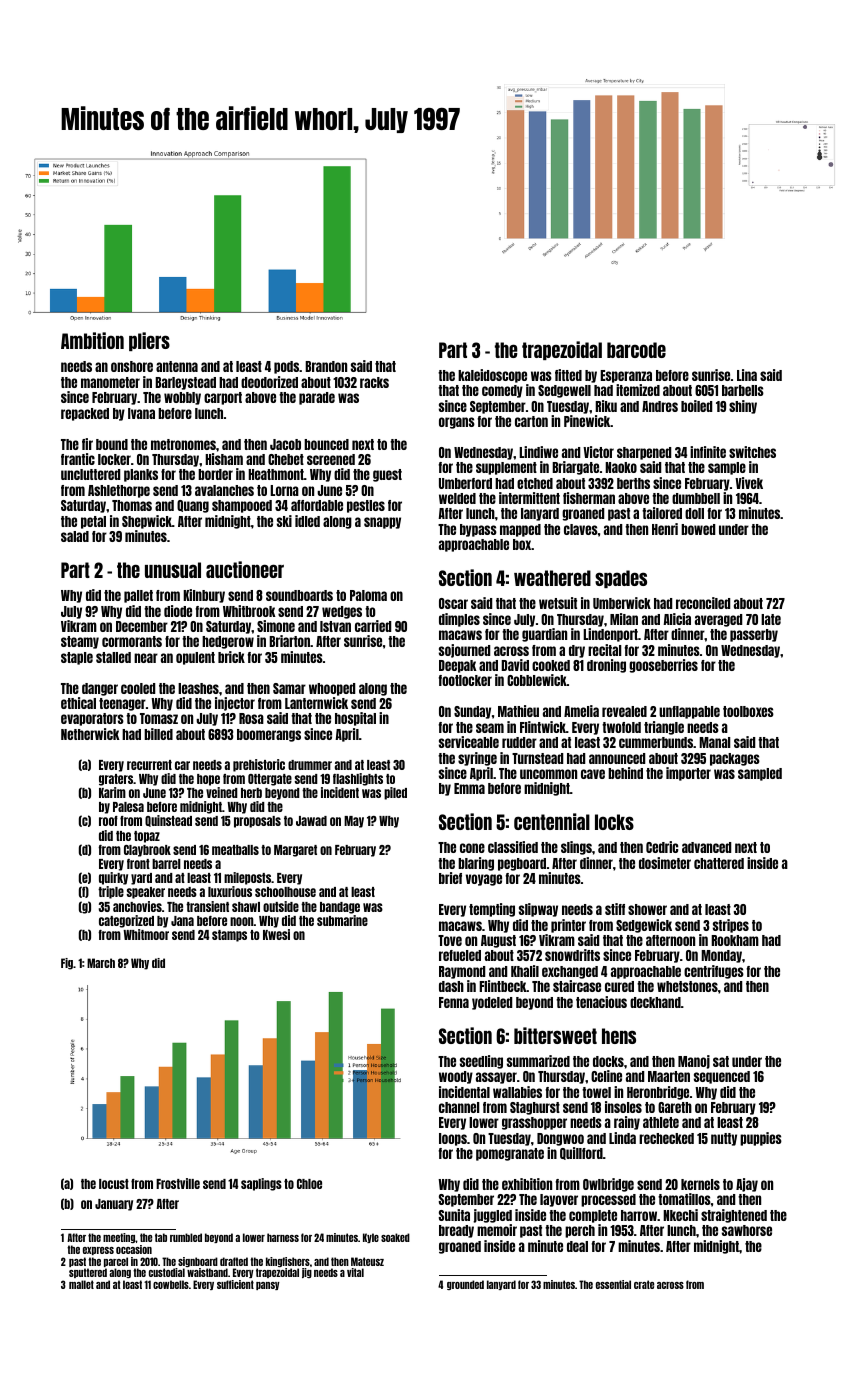 Image resolution: width=849 pixels, height=1400 pixels. Describe the element at coordinates (198, 1262) in the screenshot. I see `signboard` at that location.
